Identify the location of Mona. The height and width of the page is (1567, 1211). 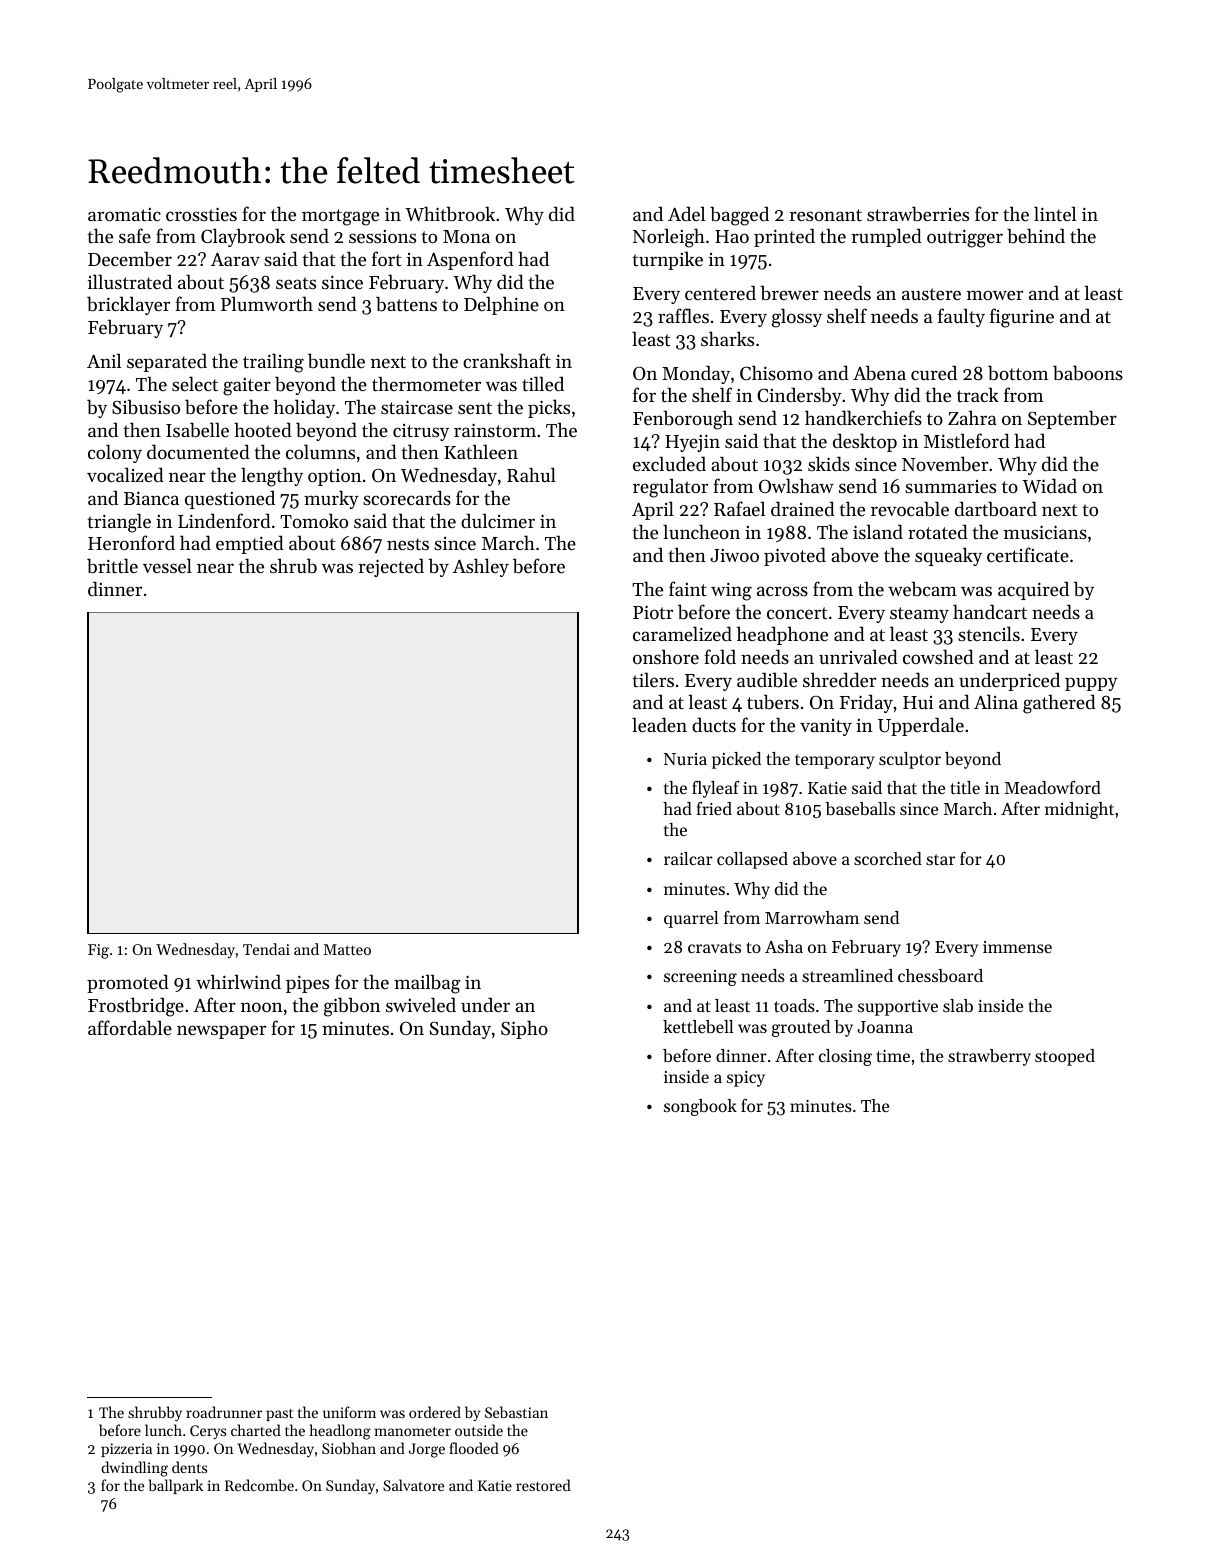
(466, 236).
